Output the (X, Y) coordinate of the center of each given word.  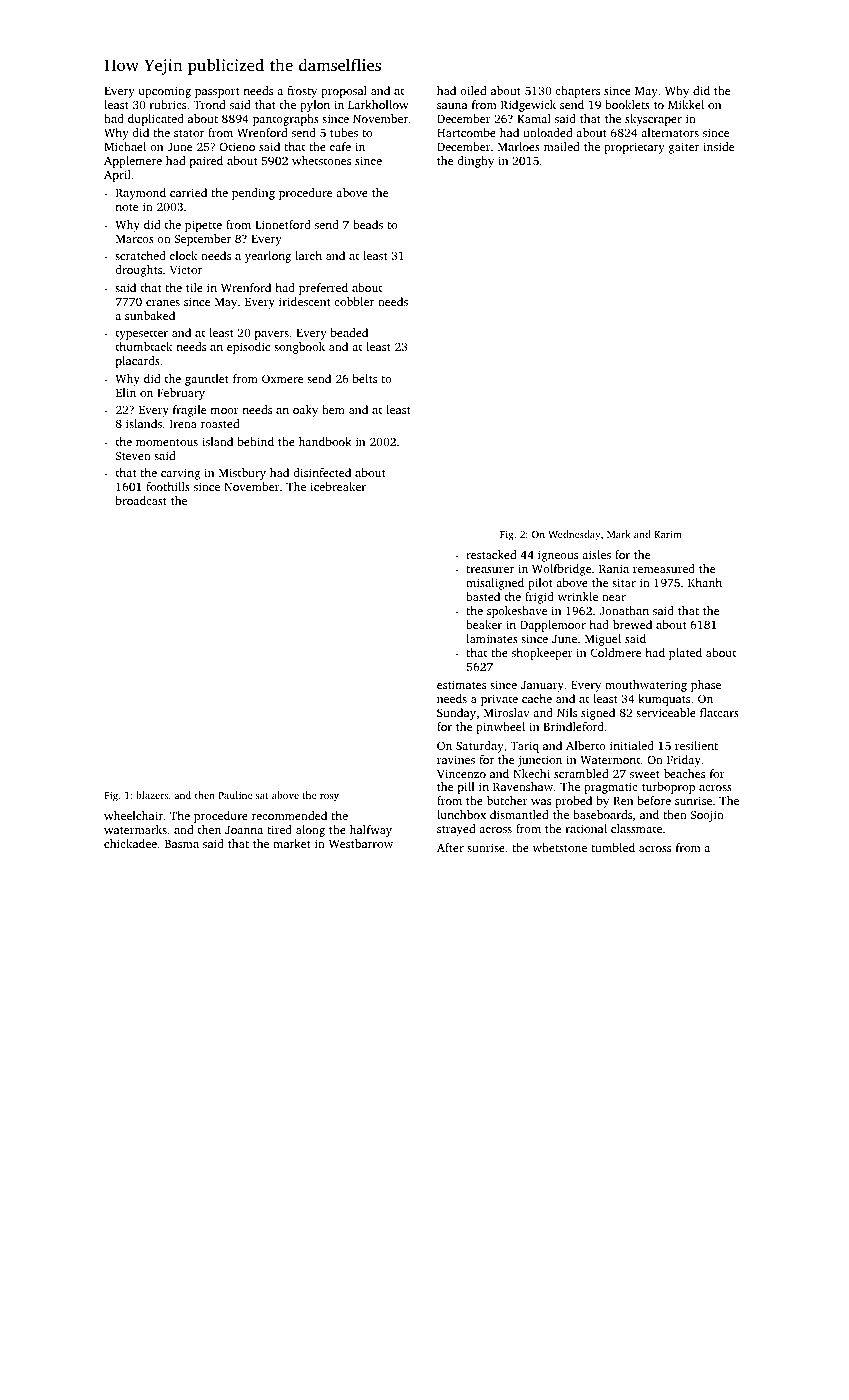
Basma (182, 844)
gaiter (684, 148)
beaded (349, 332)
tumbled (613, 847)
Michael (125, 146)
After (450, 847)
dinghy (475, 162)
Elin (126, 392)
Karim (668, 534)
